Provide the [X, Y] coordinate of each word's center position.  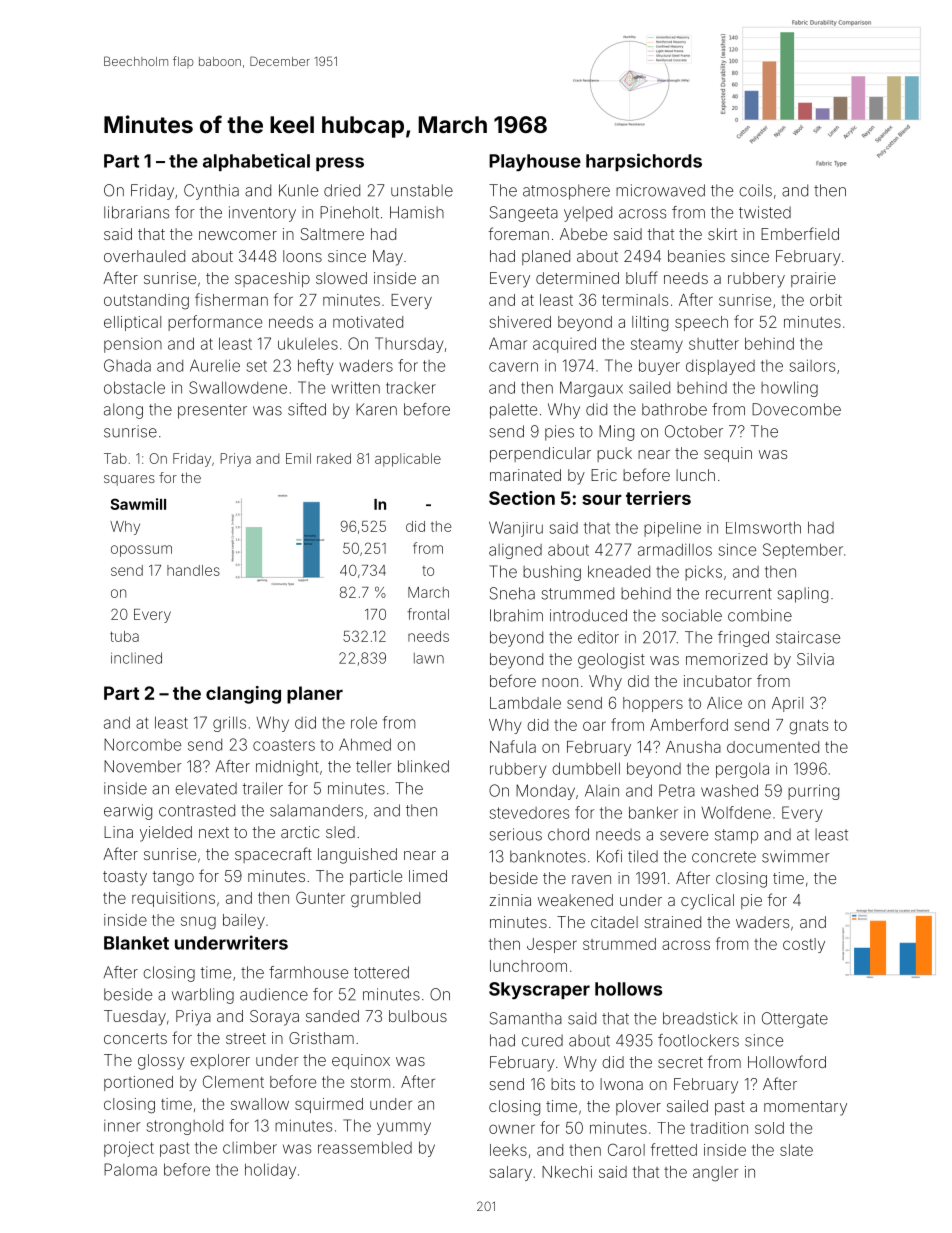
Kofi [609, 856]
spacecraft [273, 855]
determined [577, 278]
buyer [659, 367]
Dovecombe [796, 409]
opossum [141, 551]
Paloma [130, 1169]
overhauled [144, 256]
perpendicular [540, 454]
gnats [808, 727]
